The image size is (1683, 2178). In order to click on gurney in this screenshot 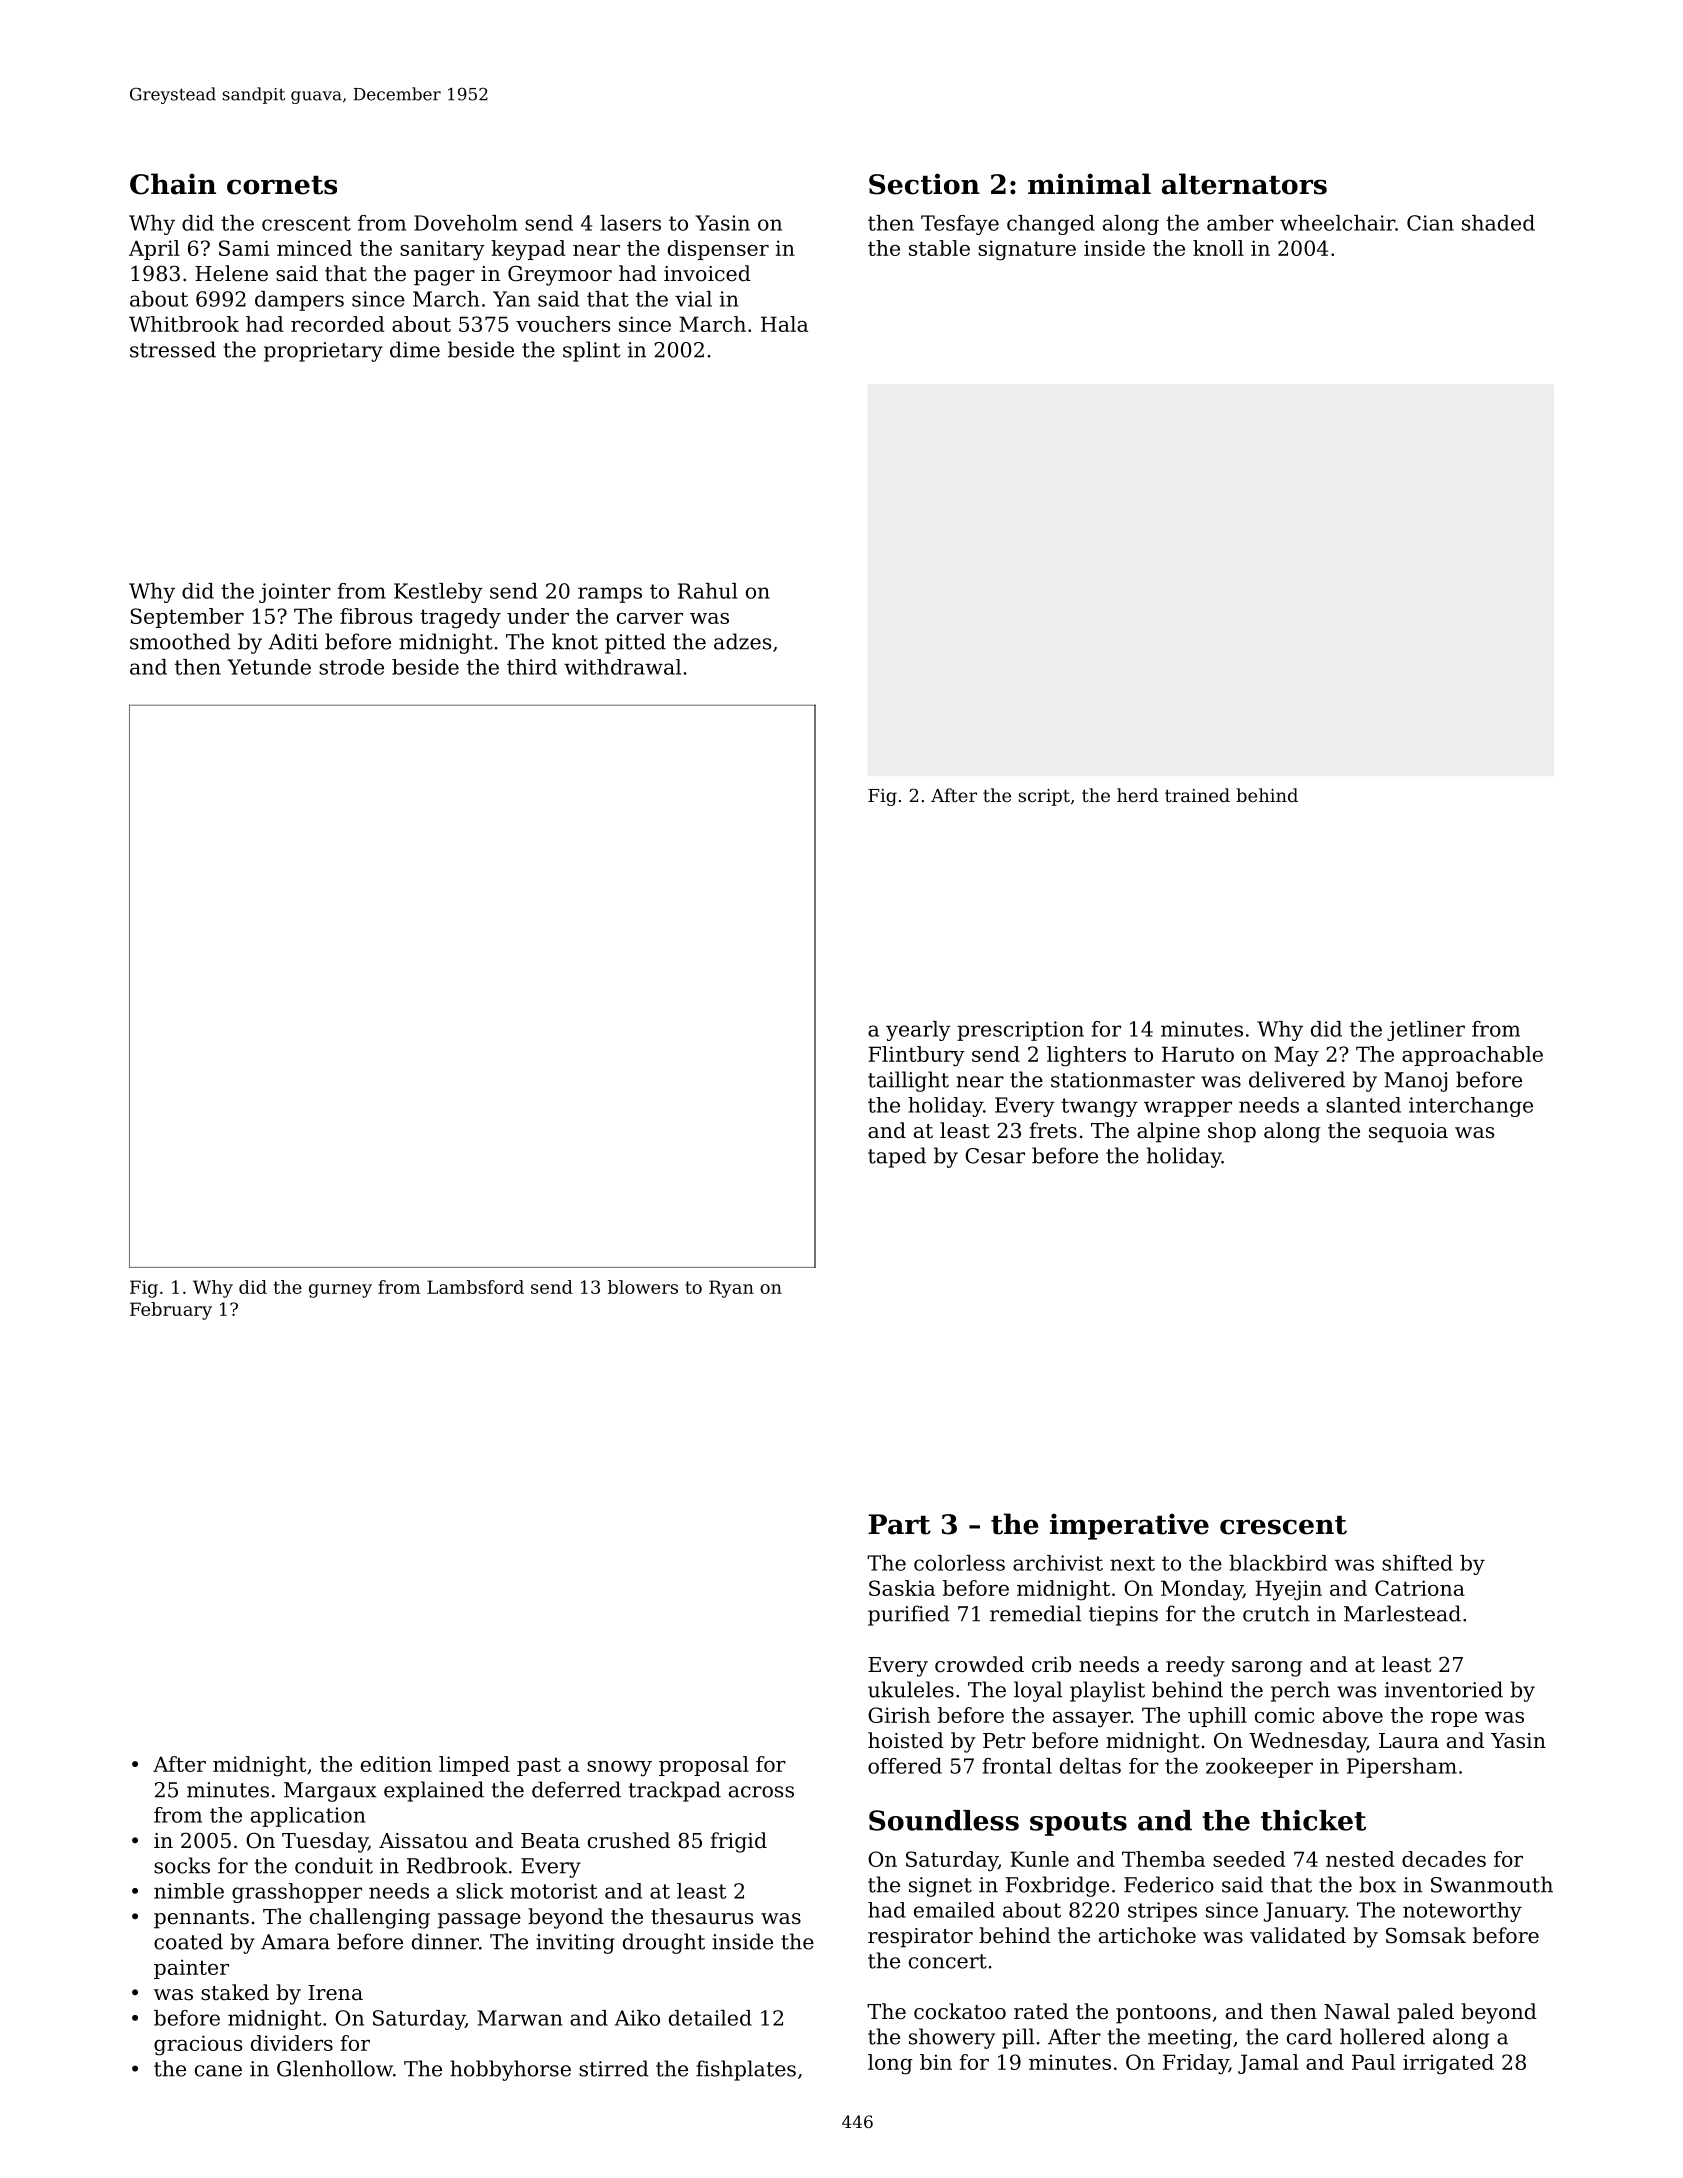, I will do `click(340, 1291)`.
